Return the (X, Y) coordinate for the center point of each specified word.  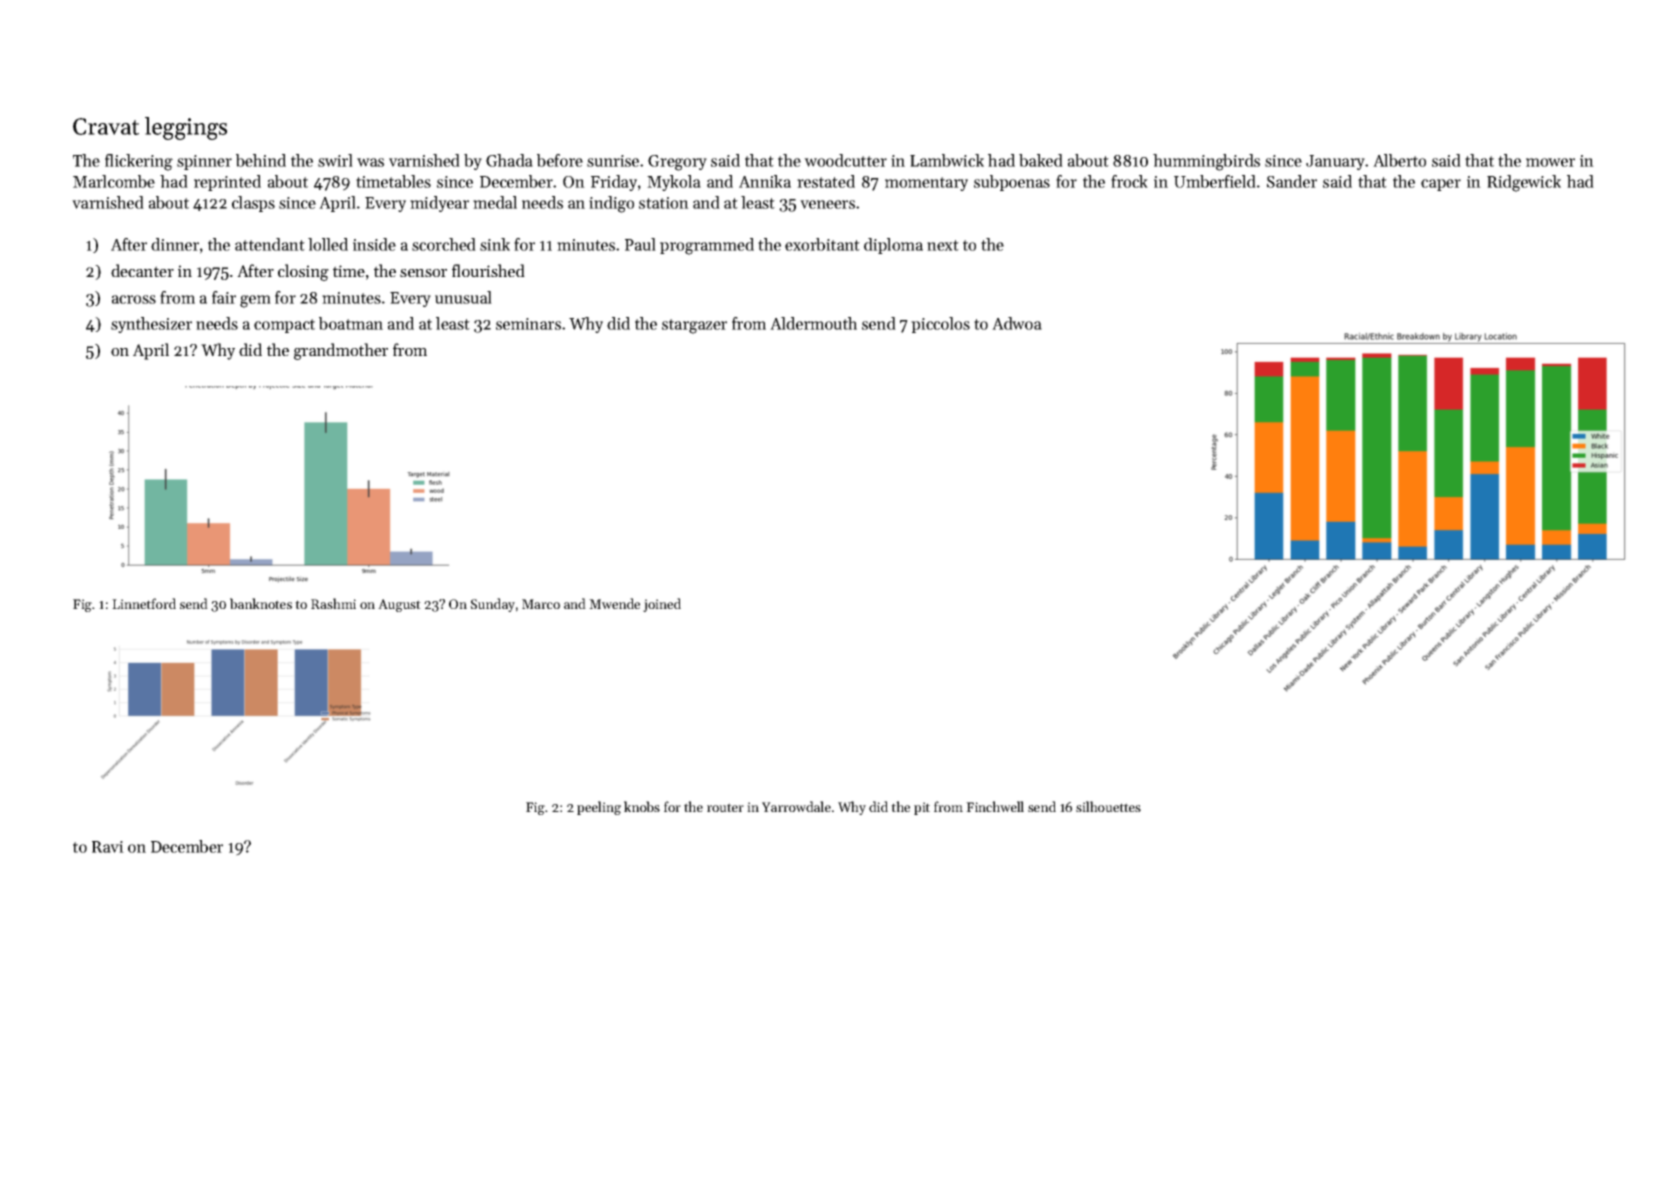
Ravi (108, 847)
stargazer (694, 326)
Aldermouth (813, 323)
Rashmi (333, 603)
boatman (351, 323)
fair (224, 297)
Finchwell (995, 806)
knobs (642, 806)
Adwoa (1017, 323)
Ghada (509, 160)
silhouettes (1108, 806)
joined (662, 605)
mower (1550, 162)
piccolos (940, 325)
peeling (599, 808)
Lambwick (947, 160)
